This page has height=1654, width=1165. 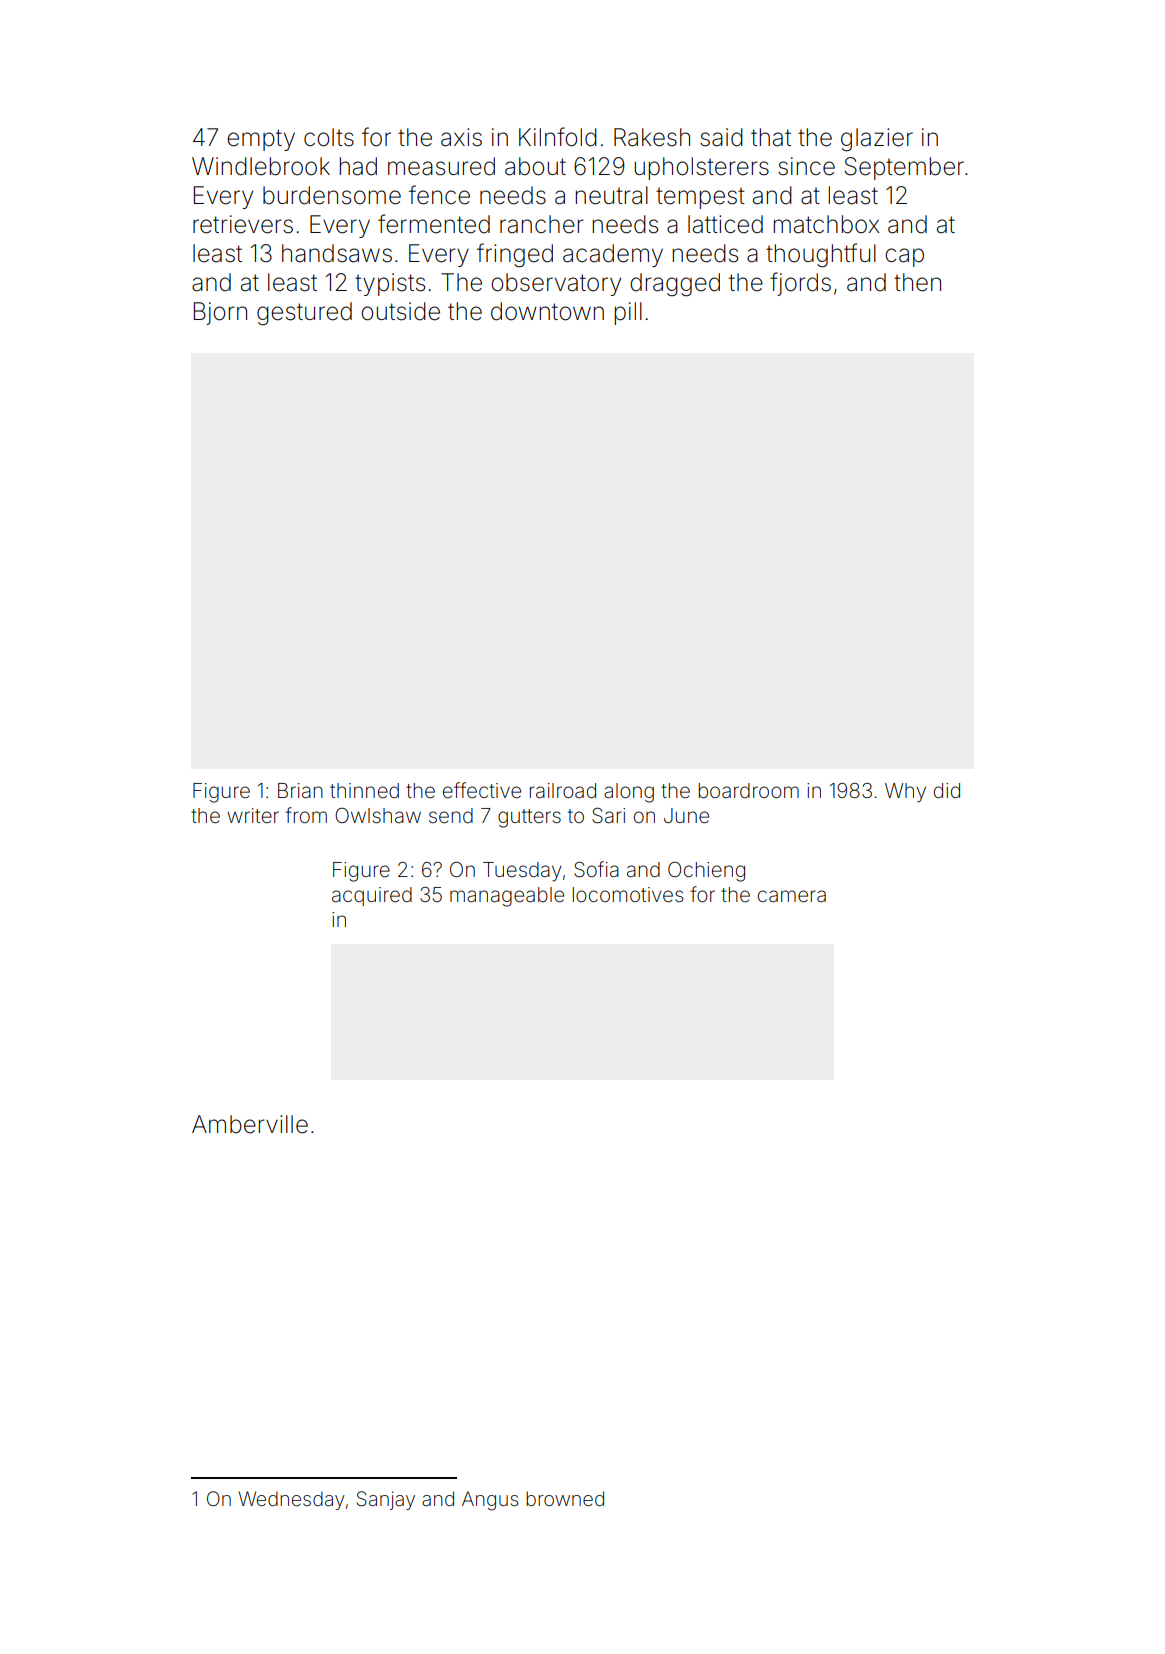 I want to click on Wednesday, so click(x=292, y=1500).
